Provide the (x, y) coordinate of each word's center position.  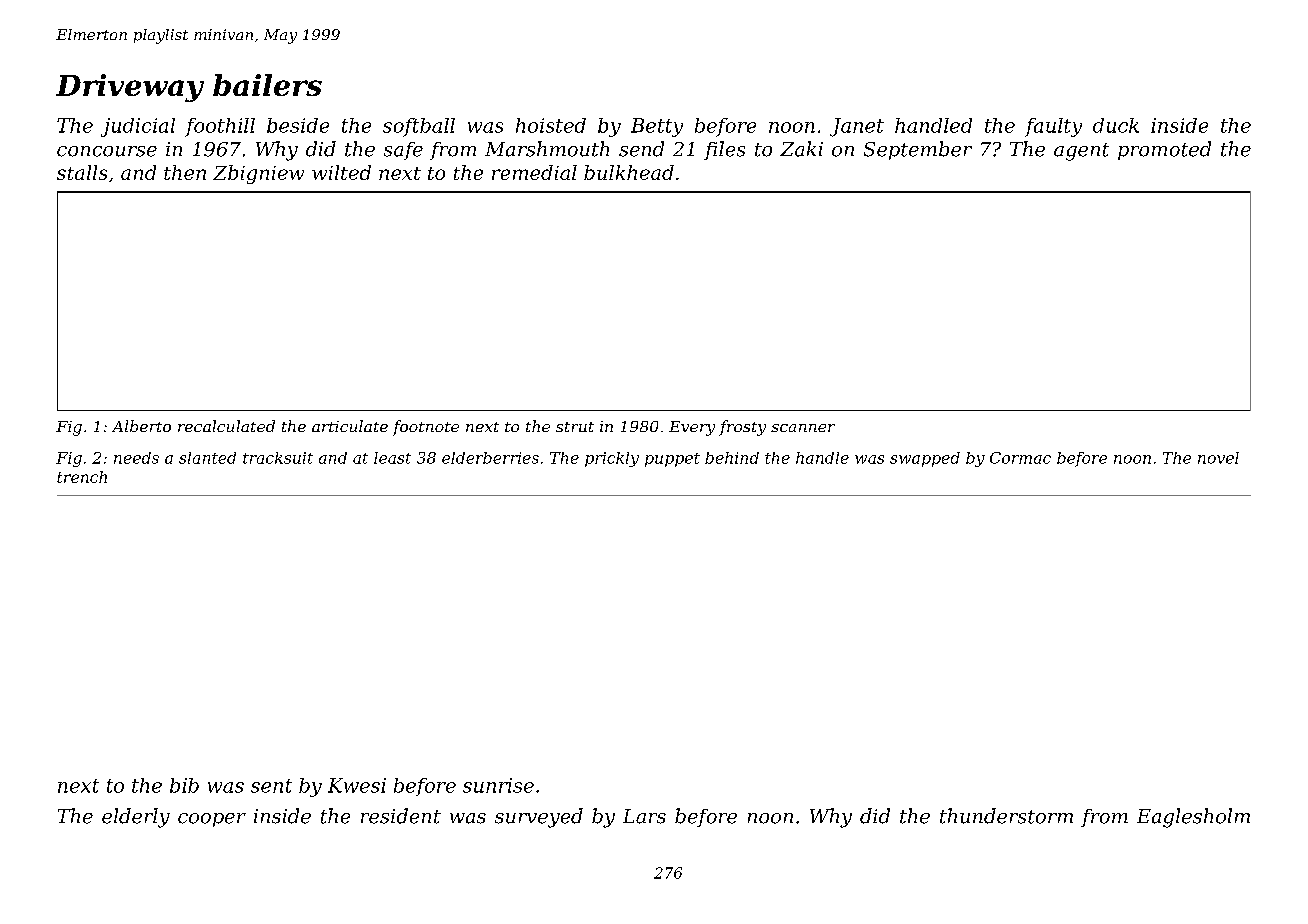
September (918, 150)
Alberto (141, 426)
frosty (742, 428)
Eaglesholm (1193, 818)
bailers (267, 85)
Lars (644, 816)
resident (401, 816)
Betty (657, 127)
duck (1116, 125)
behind (732, 458)
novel (1218, 458)
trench (82, 477)
